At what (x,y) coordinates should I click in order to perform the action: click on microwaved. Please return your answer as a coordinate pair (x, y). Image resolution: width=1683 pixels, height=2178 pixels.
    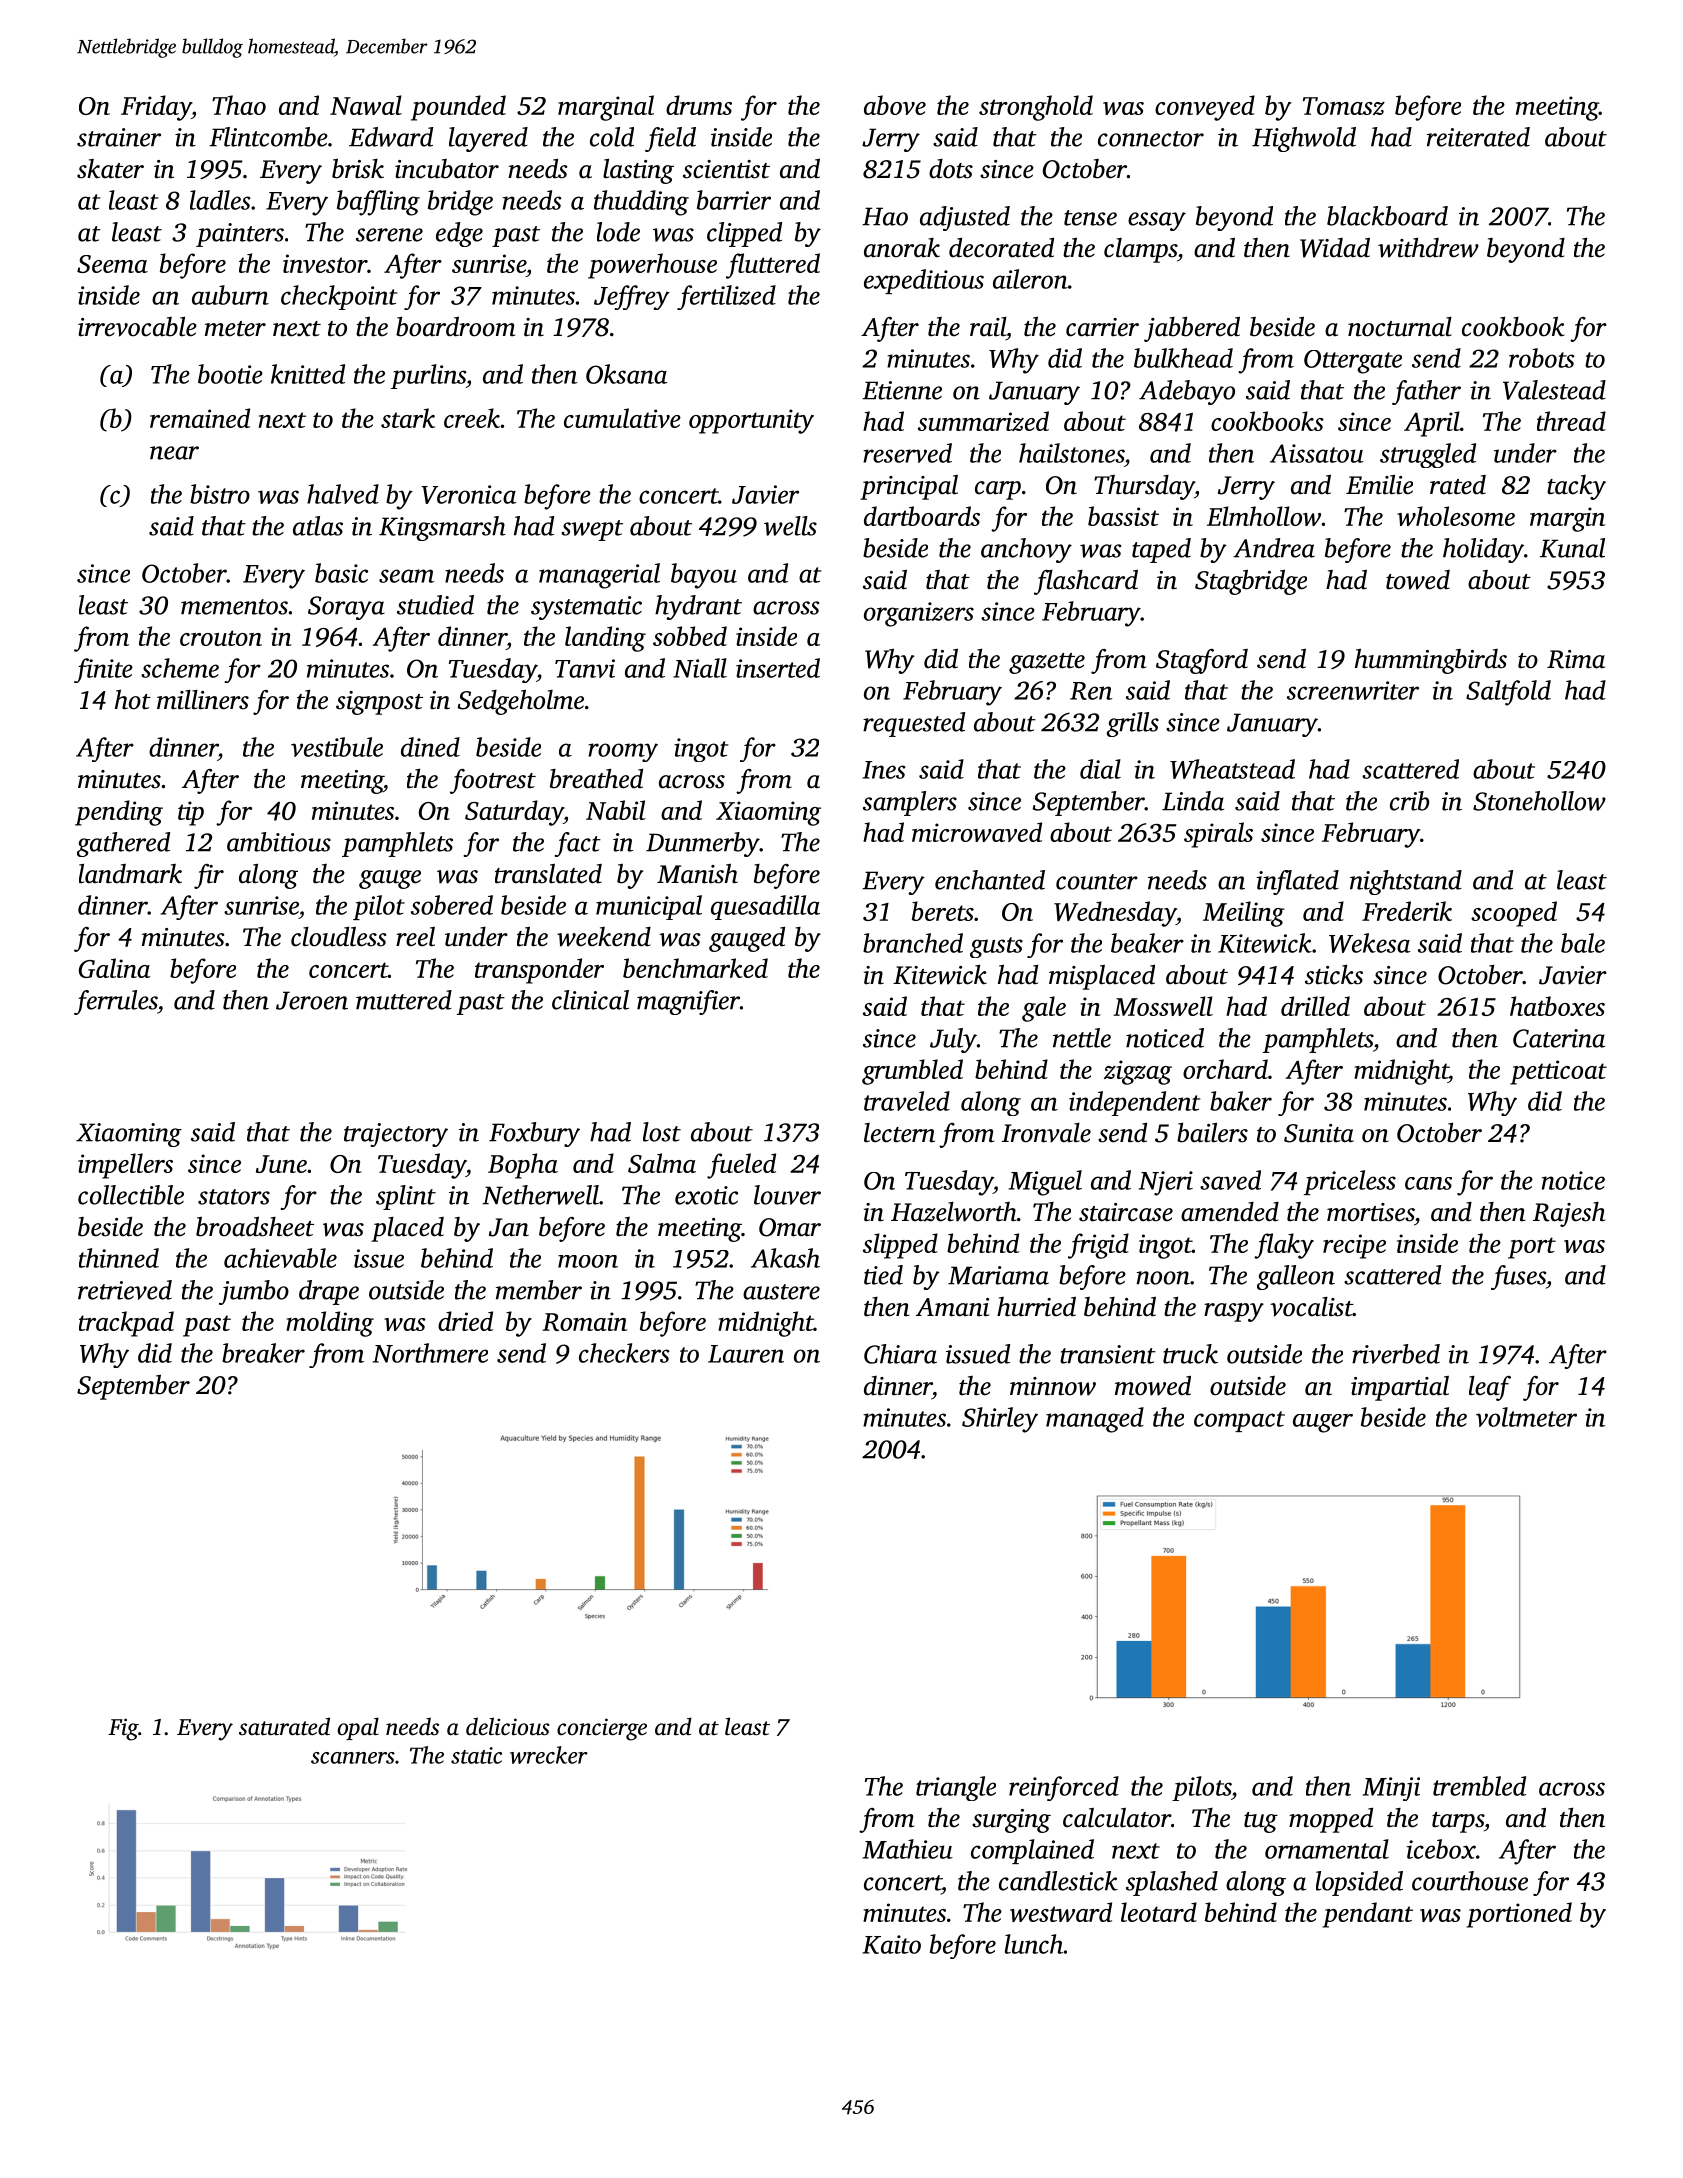
    Looking at the image, I should click on (977, 832).
